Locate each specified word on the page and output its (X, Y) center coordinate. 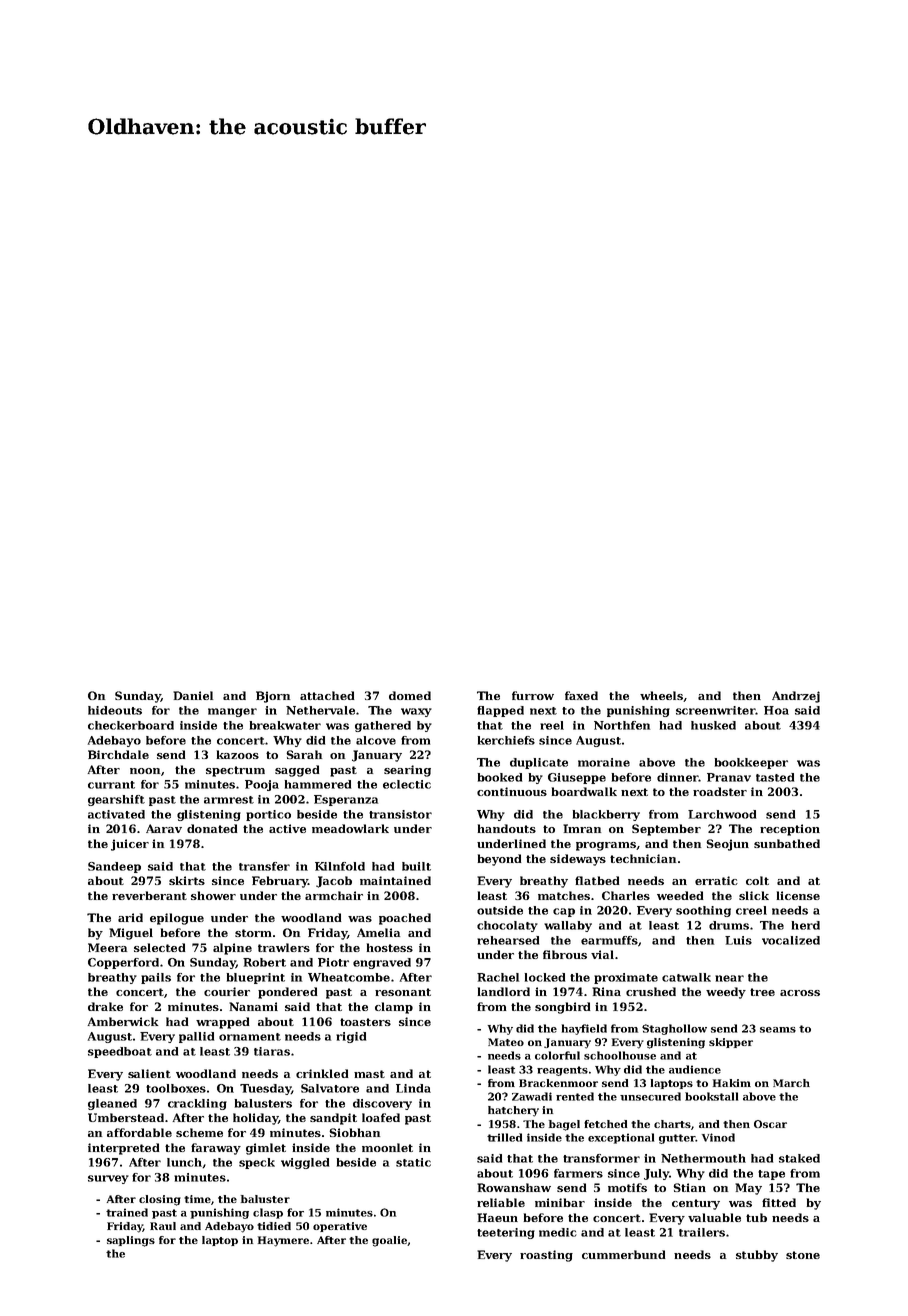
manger (232, 712)
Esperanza (346, 800)
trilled (504, 1137)
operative (340, 1227)
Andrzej (796, 697)
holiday (255, 1119)
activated (116, 814)
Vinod (718, 1137)
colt (757, 880)
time (197, 1199)
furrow (533, 695)
